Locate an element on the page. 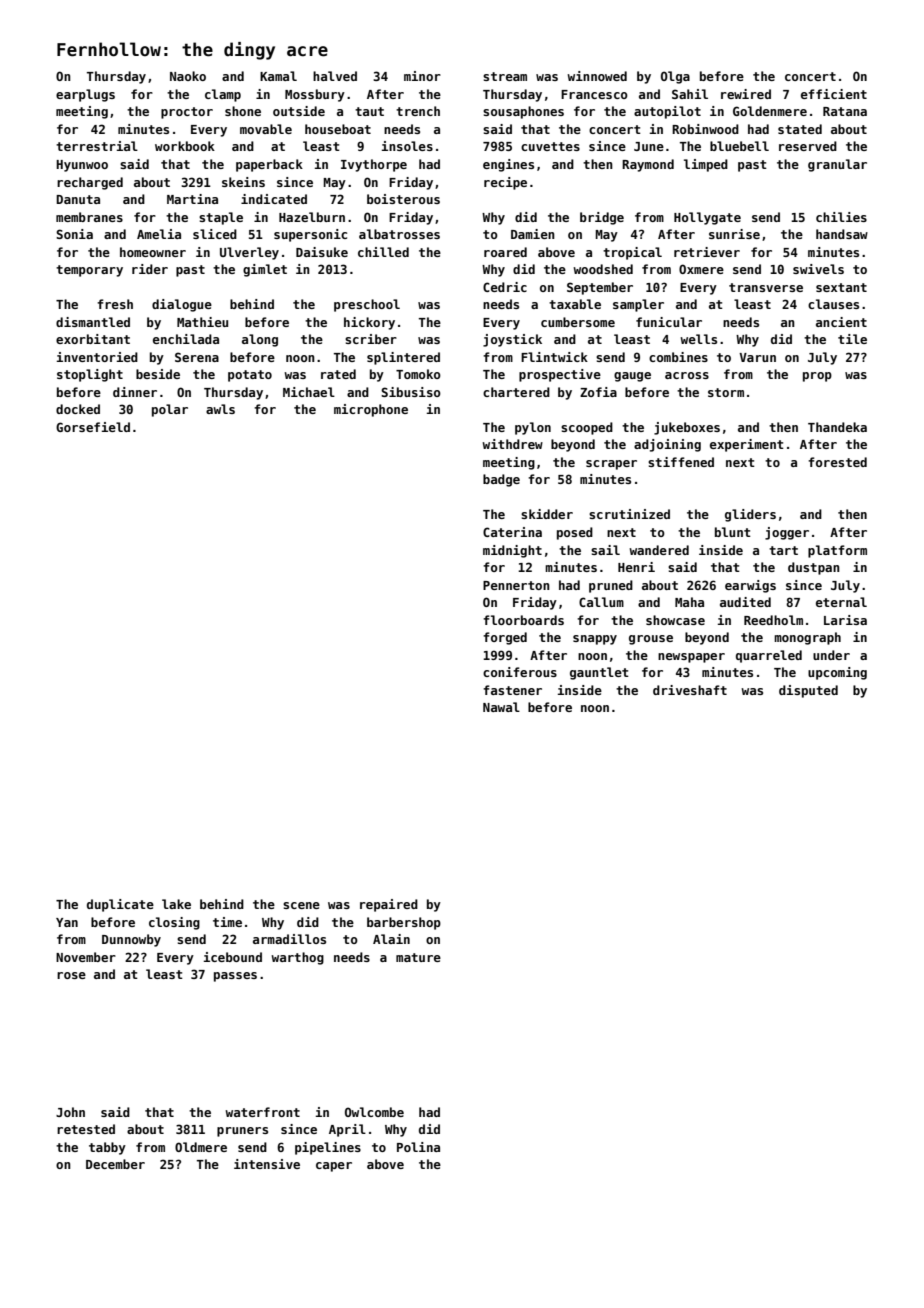  passes is located at coordinates (235, 977).
